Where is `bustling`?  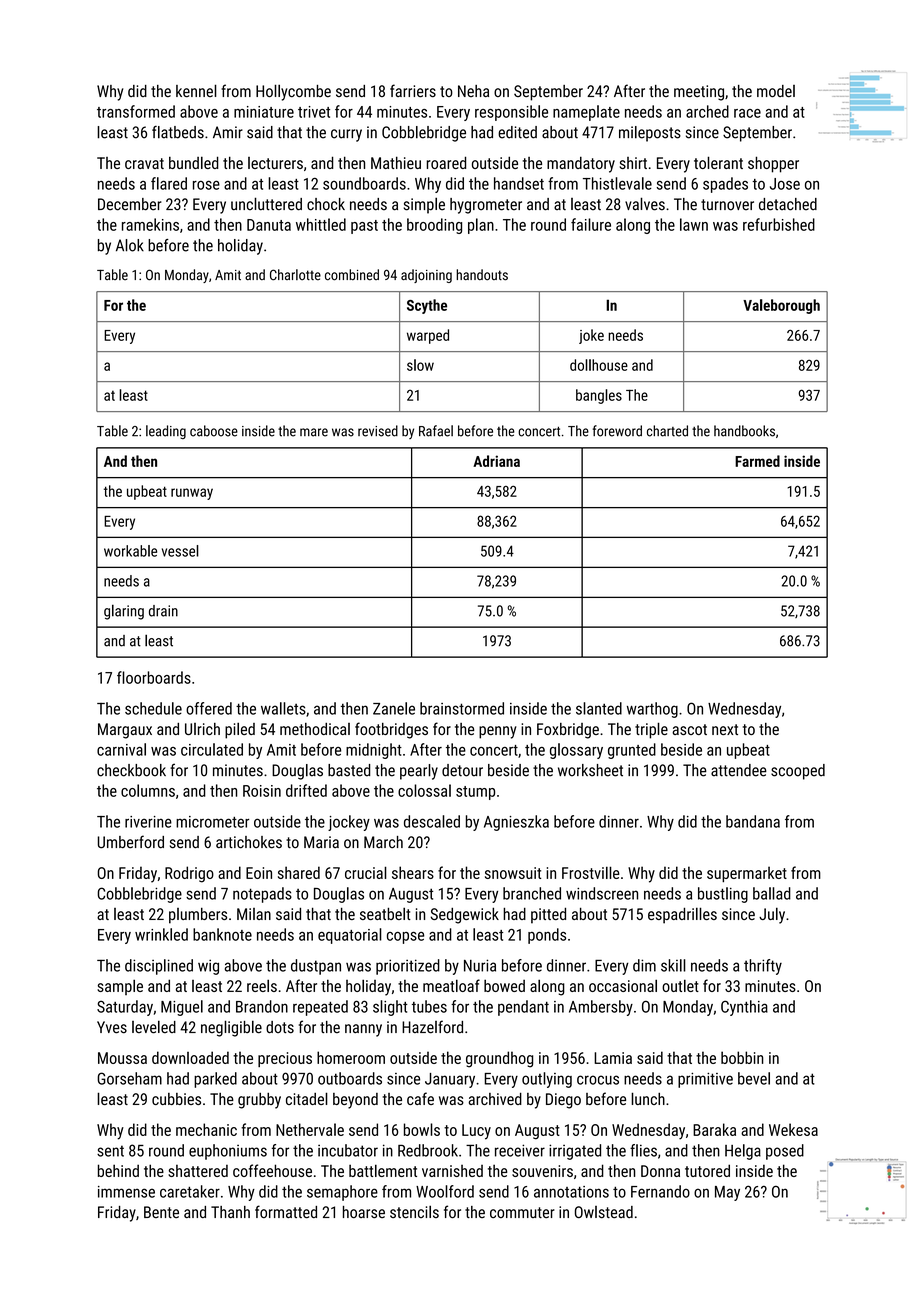
bustling is located at coordinates (723, 895).
